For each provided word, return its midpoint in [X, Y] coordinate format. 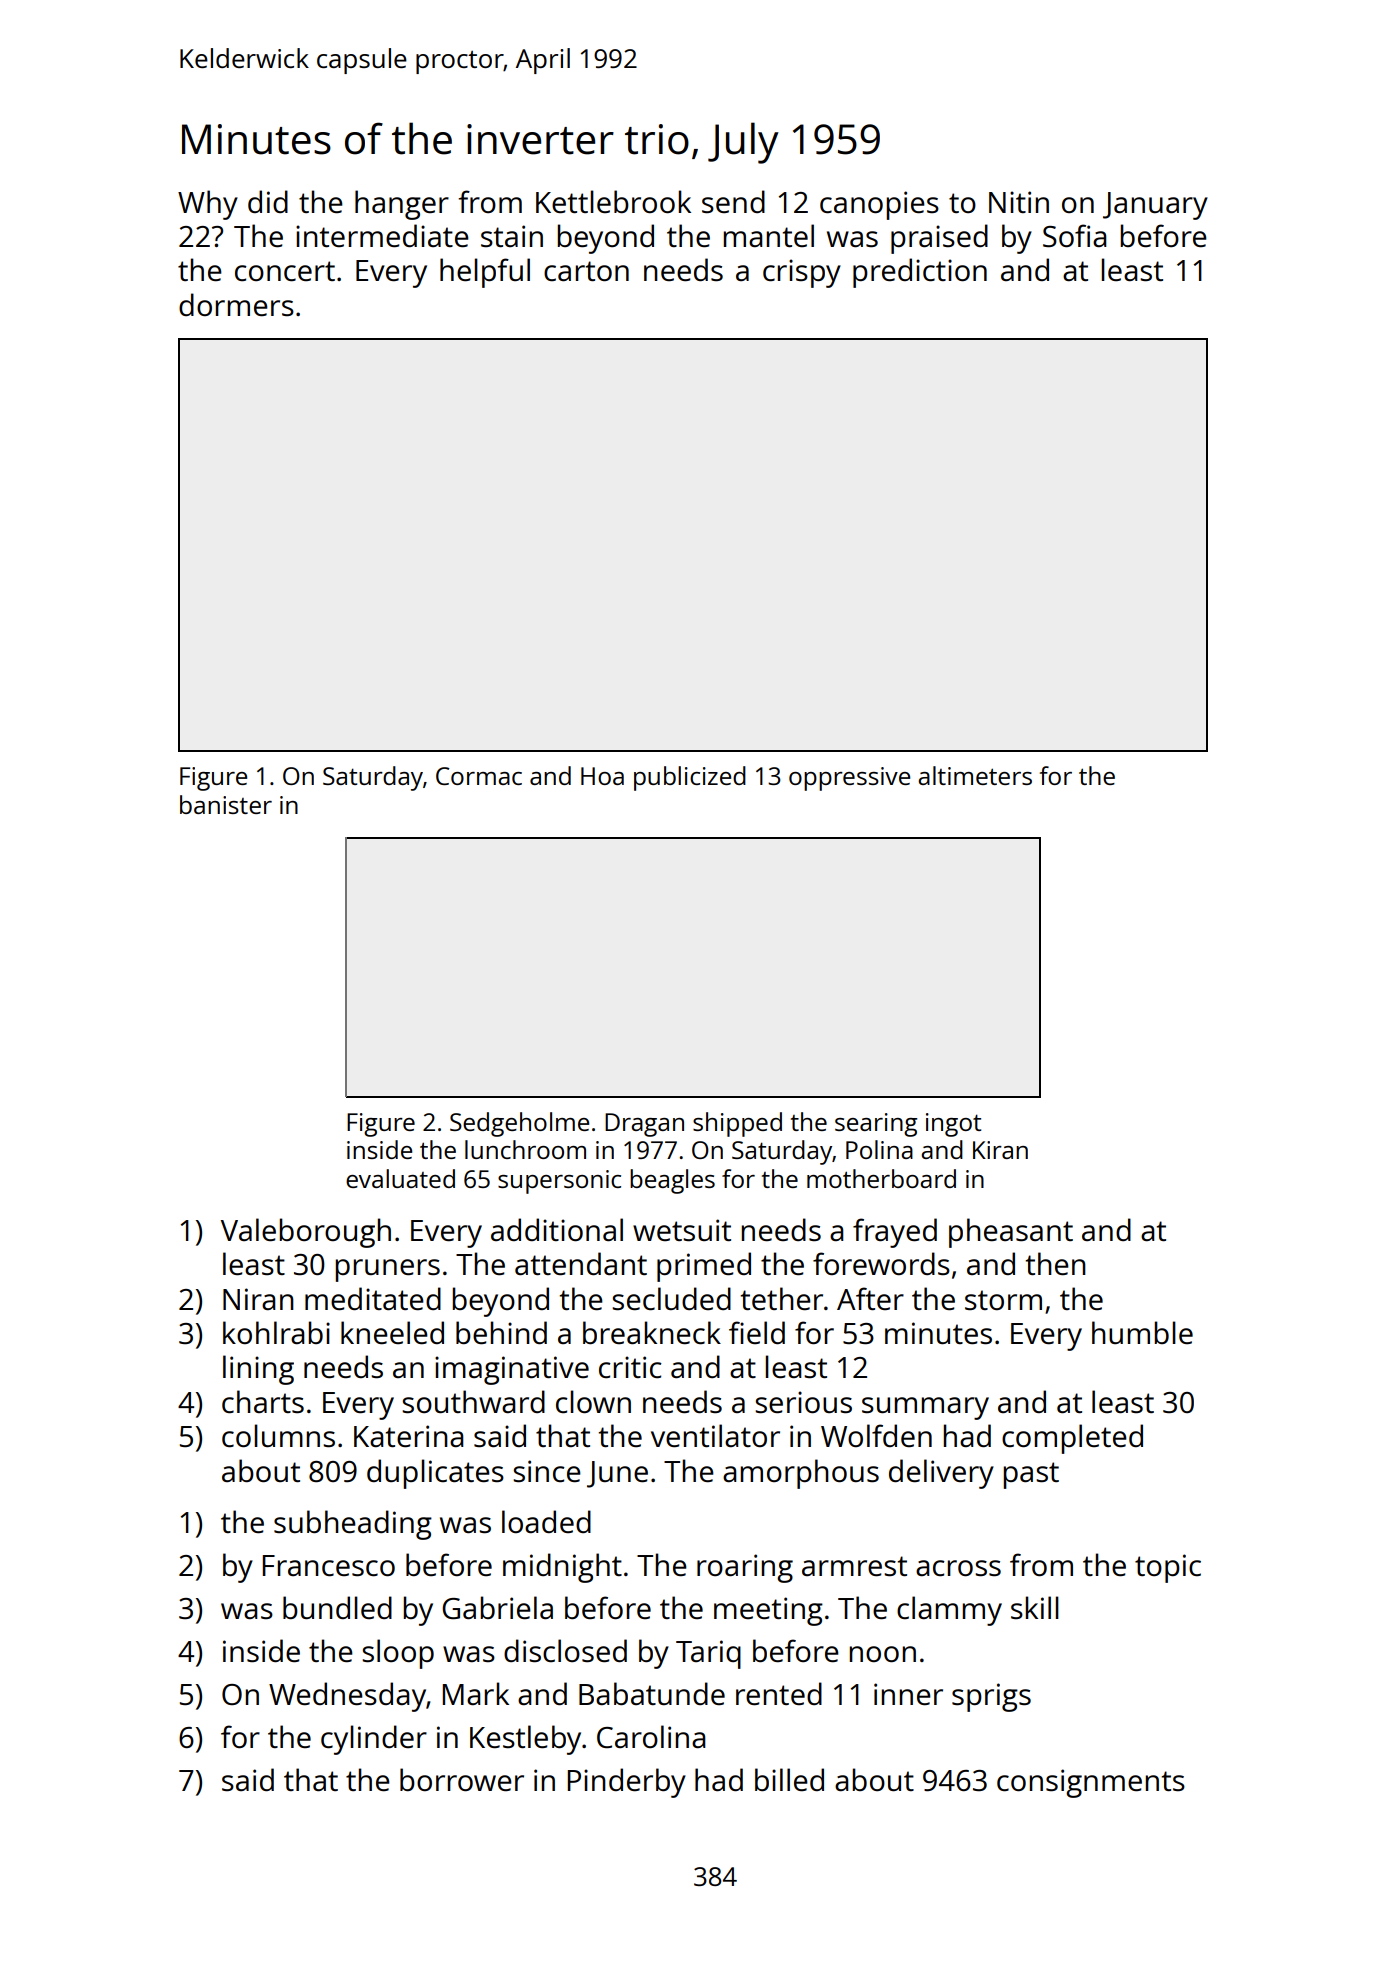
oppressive [849, 779]
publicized [690, 778]
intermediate [382, 236]
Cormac [479, 776]
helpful [485, 273]
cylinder [374, 1740]
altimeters [975, 775]
